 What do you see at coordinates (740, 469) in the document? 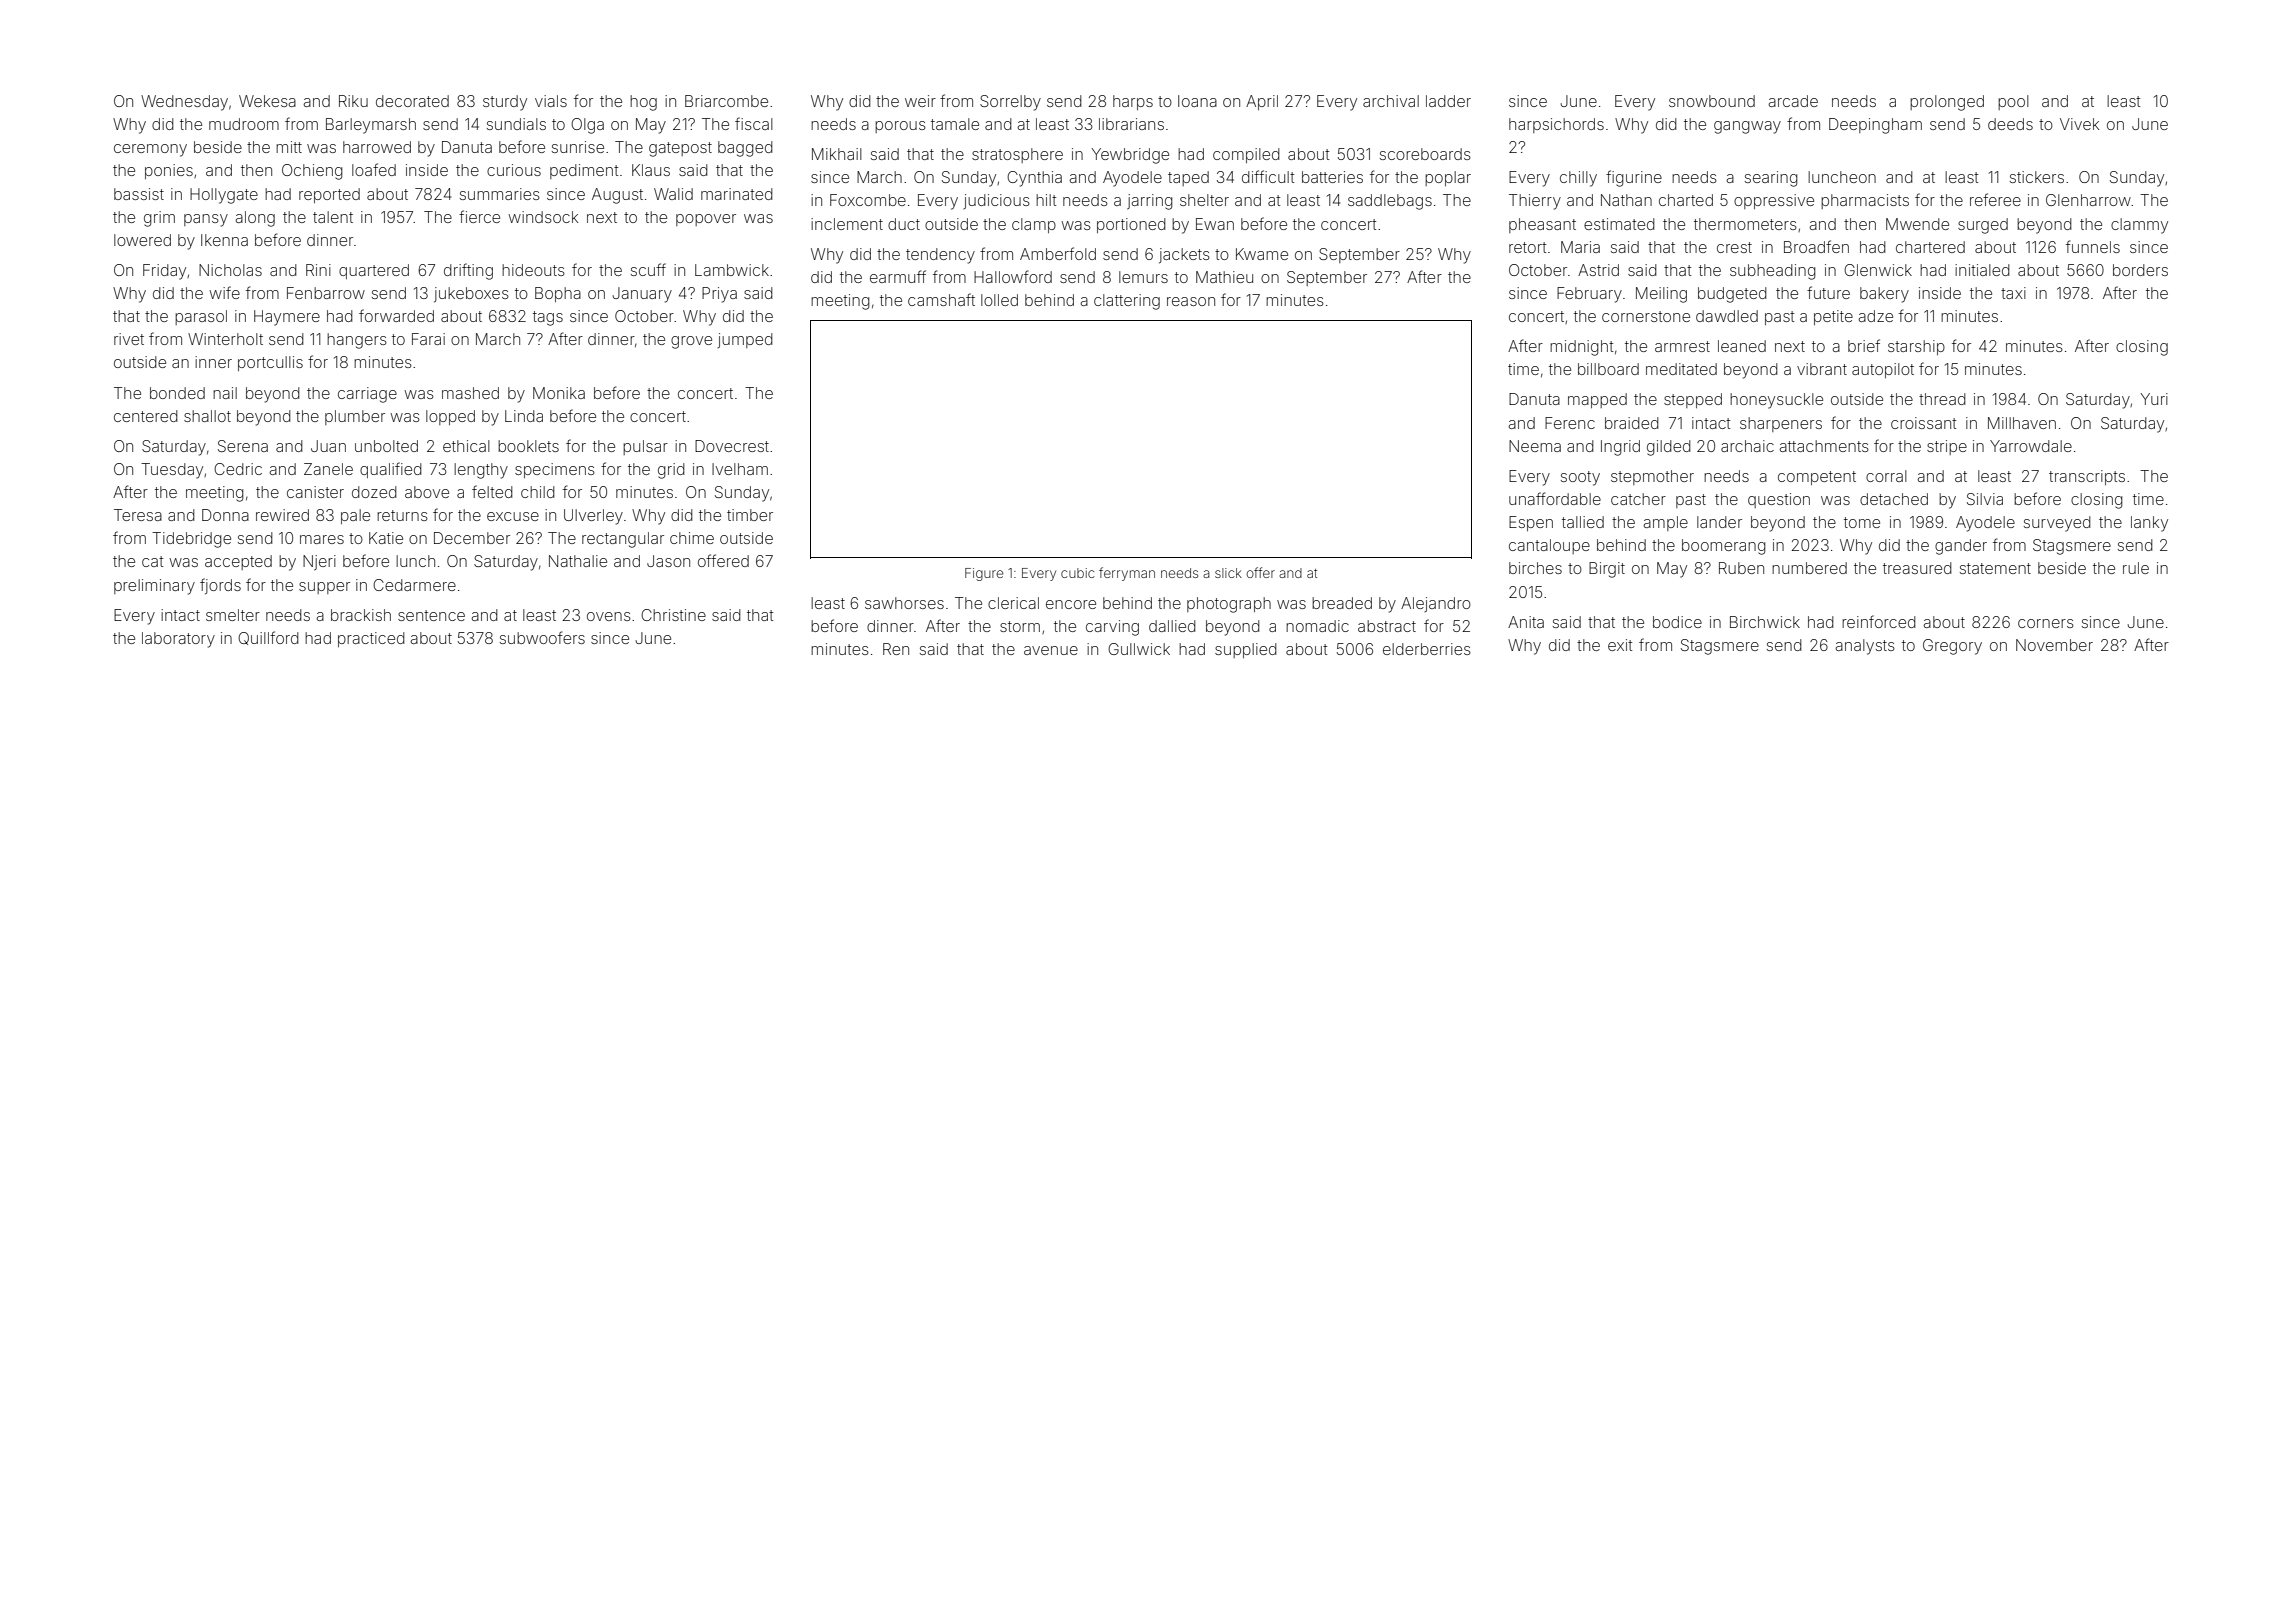
I see `Ivelham` at bounding box center [740, 469].
